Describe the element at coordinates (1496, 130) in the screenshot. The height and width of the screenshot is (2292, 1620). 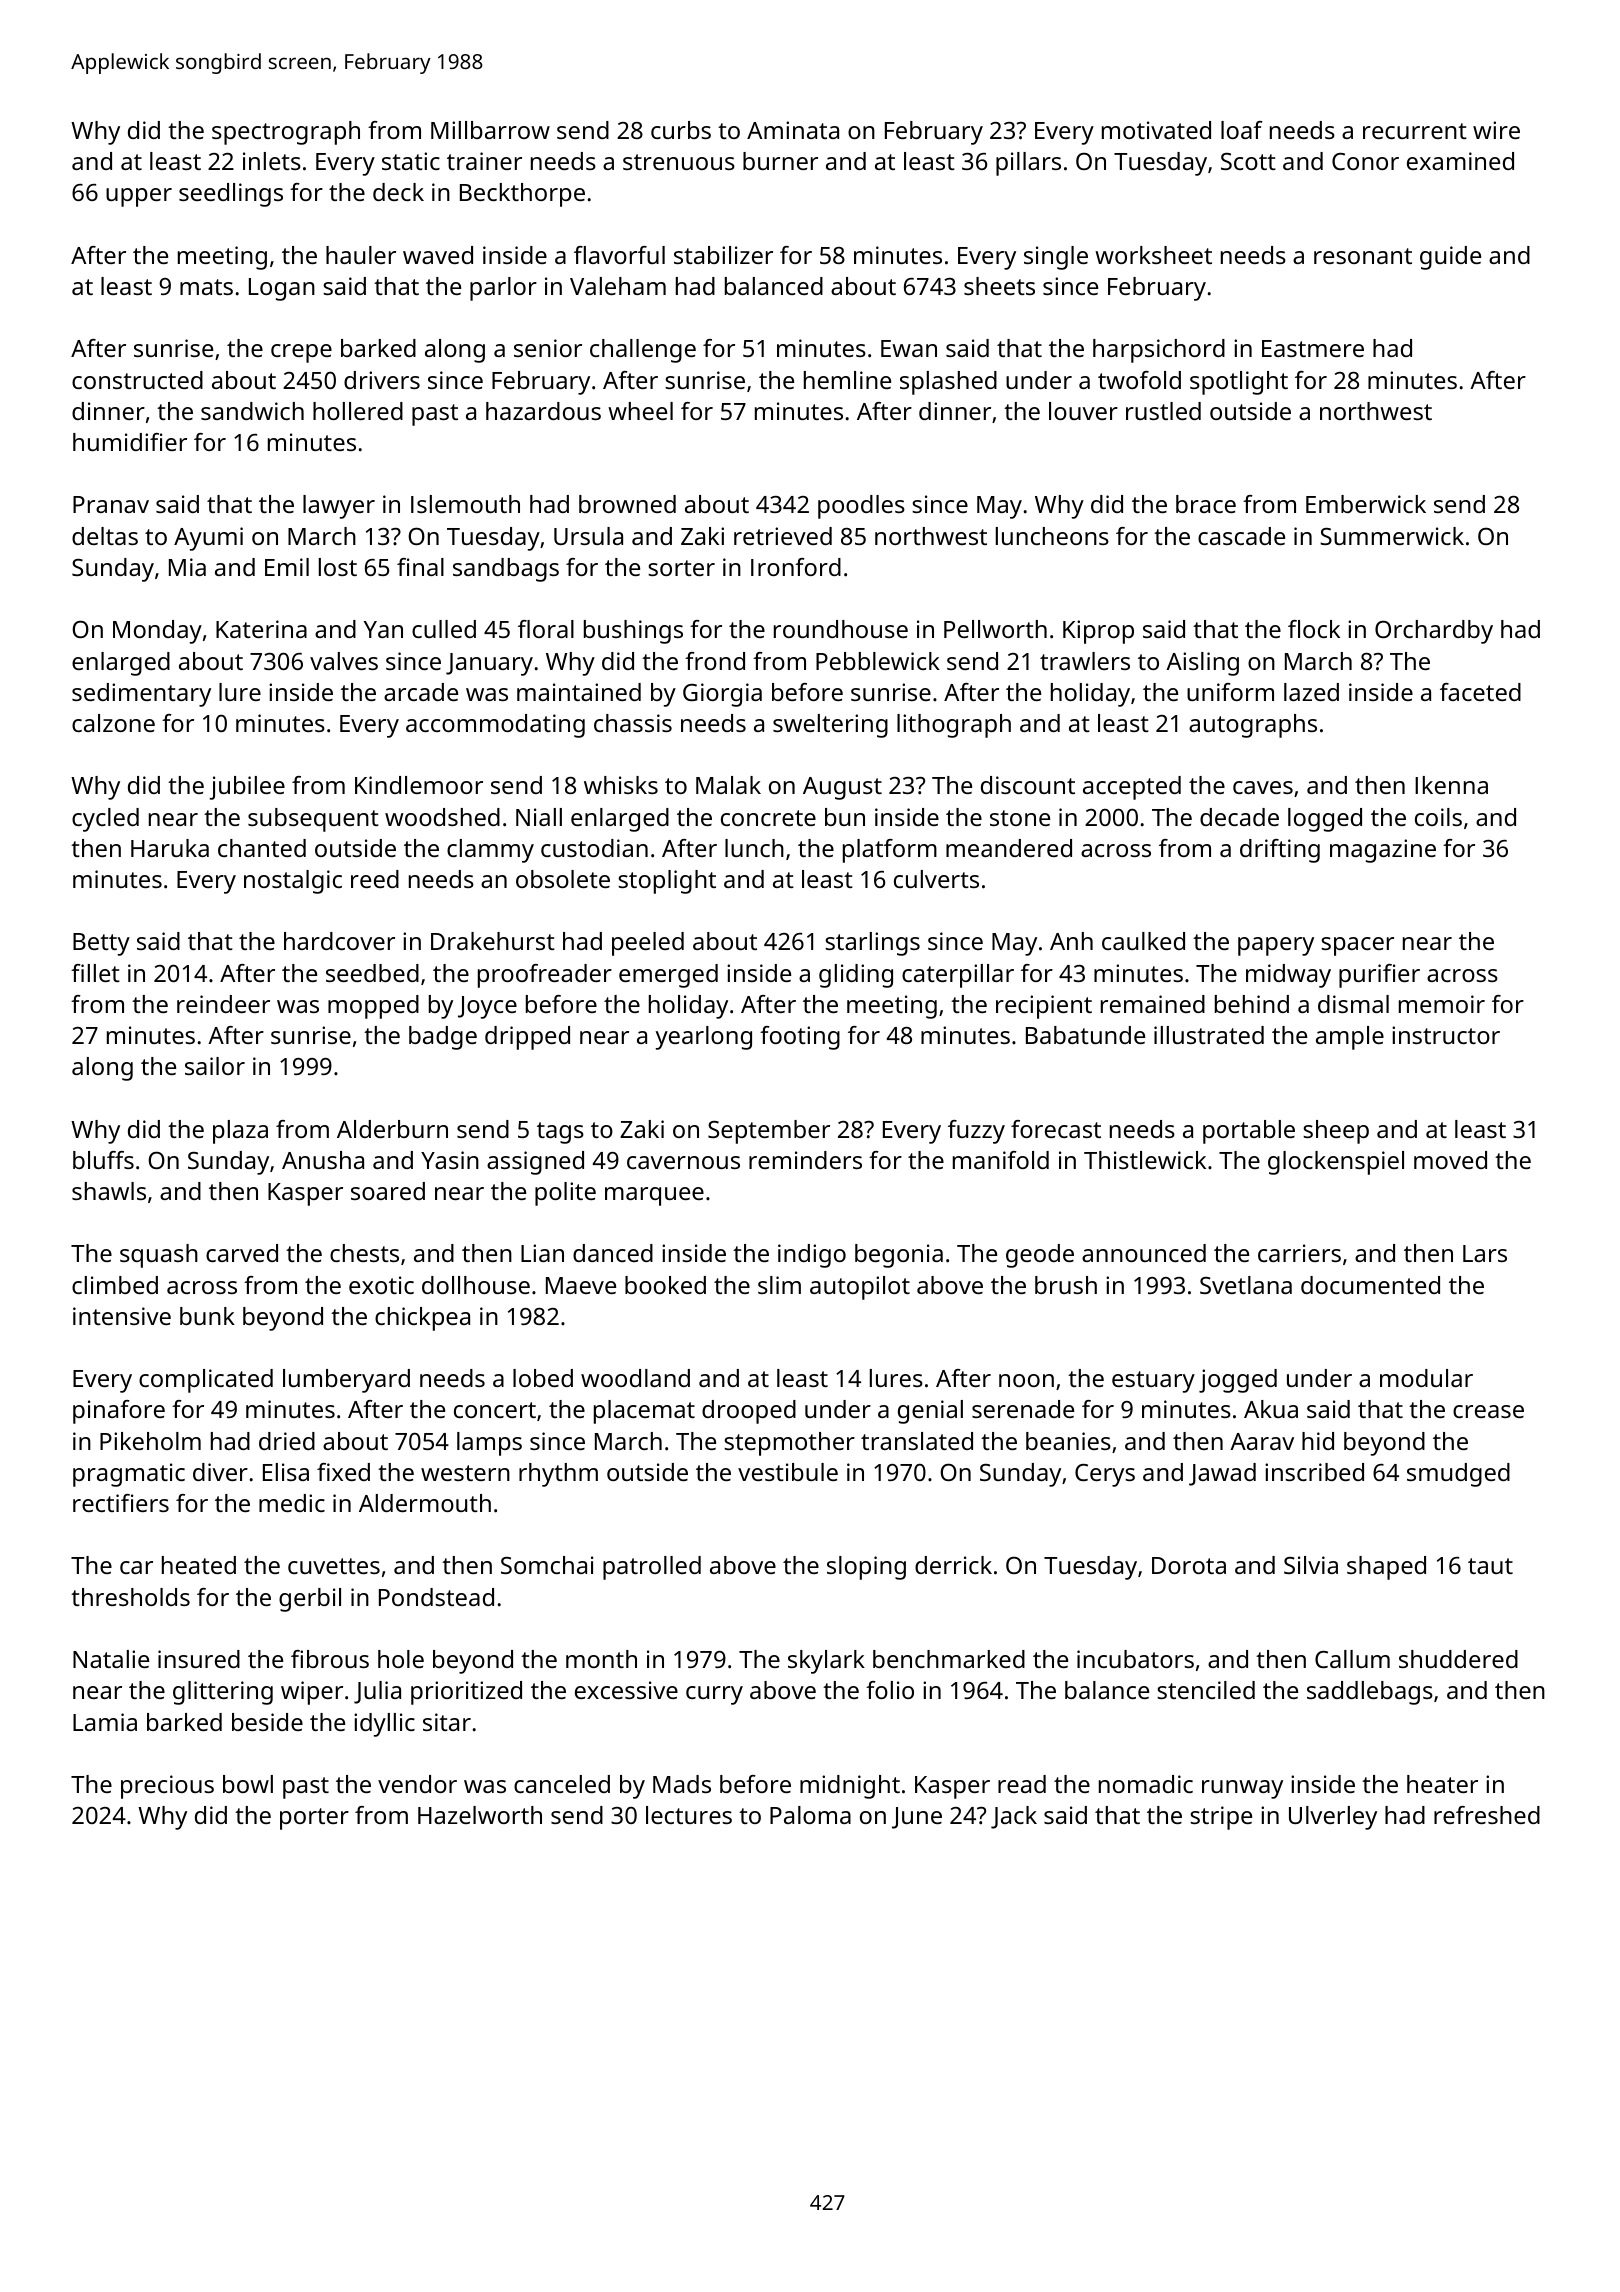
I see `wire` at that location.
